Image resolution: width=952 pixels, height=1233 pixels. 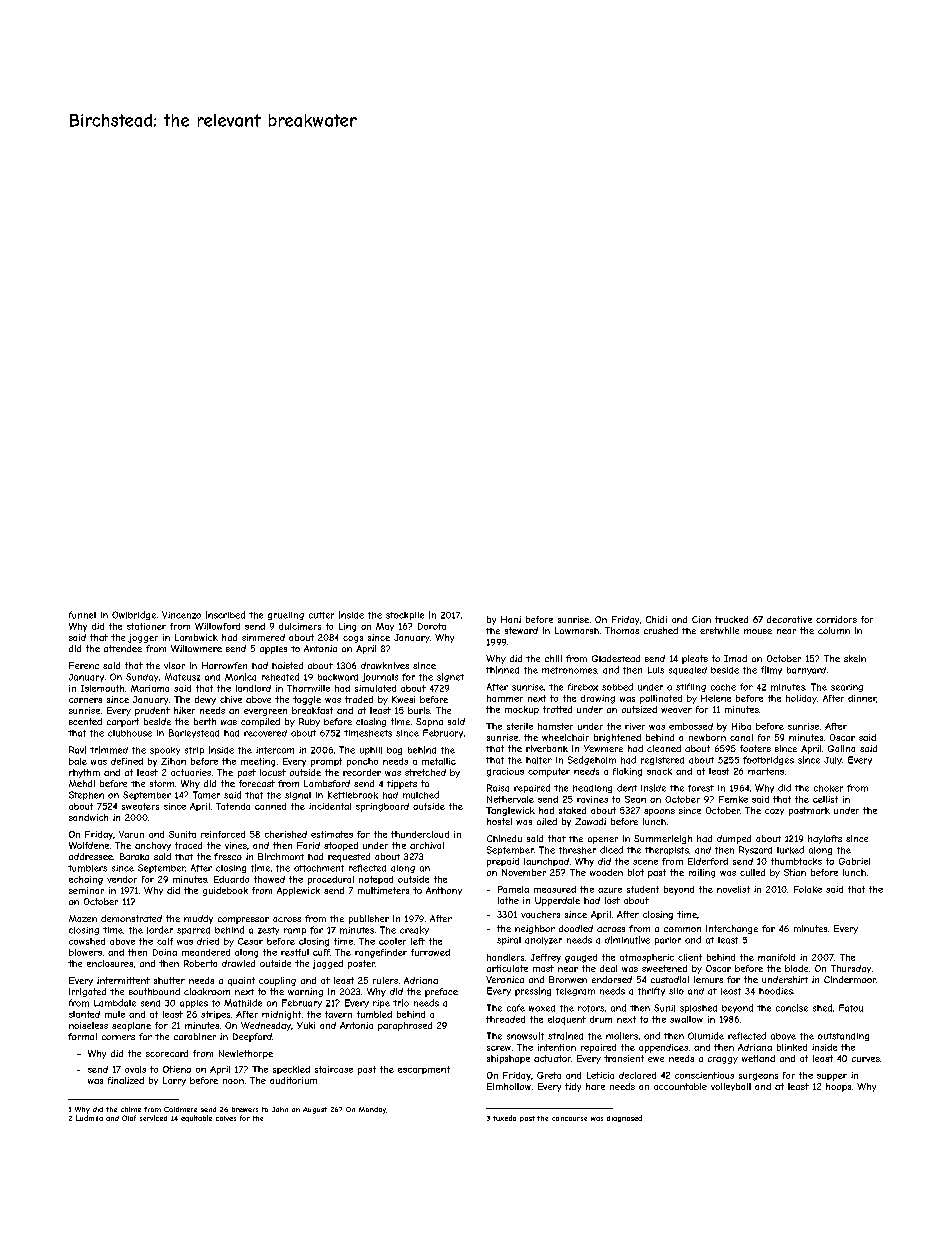 I want to click on tippets, so click(x=402, y=784).
